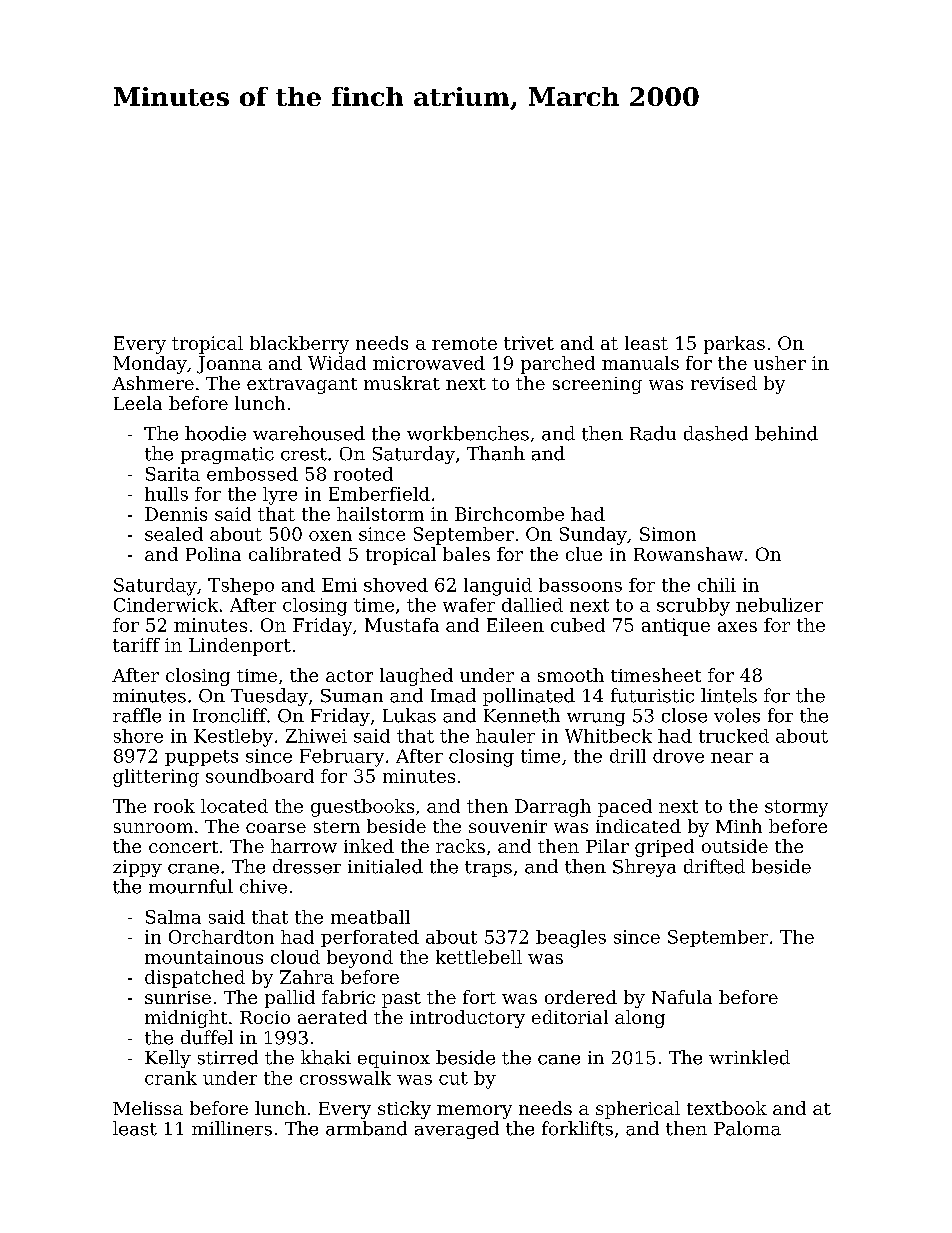  Describe the element at coordinates (479, 957) in the document. I see `kettlebell` at that location.
